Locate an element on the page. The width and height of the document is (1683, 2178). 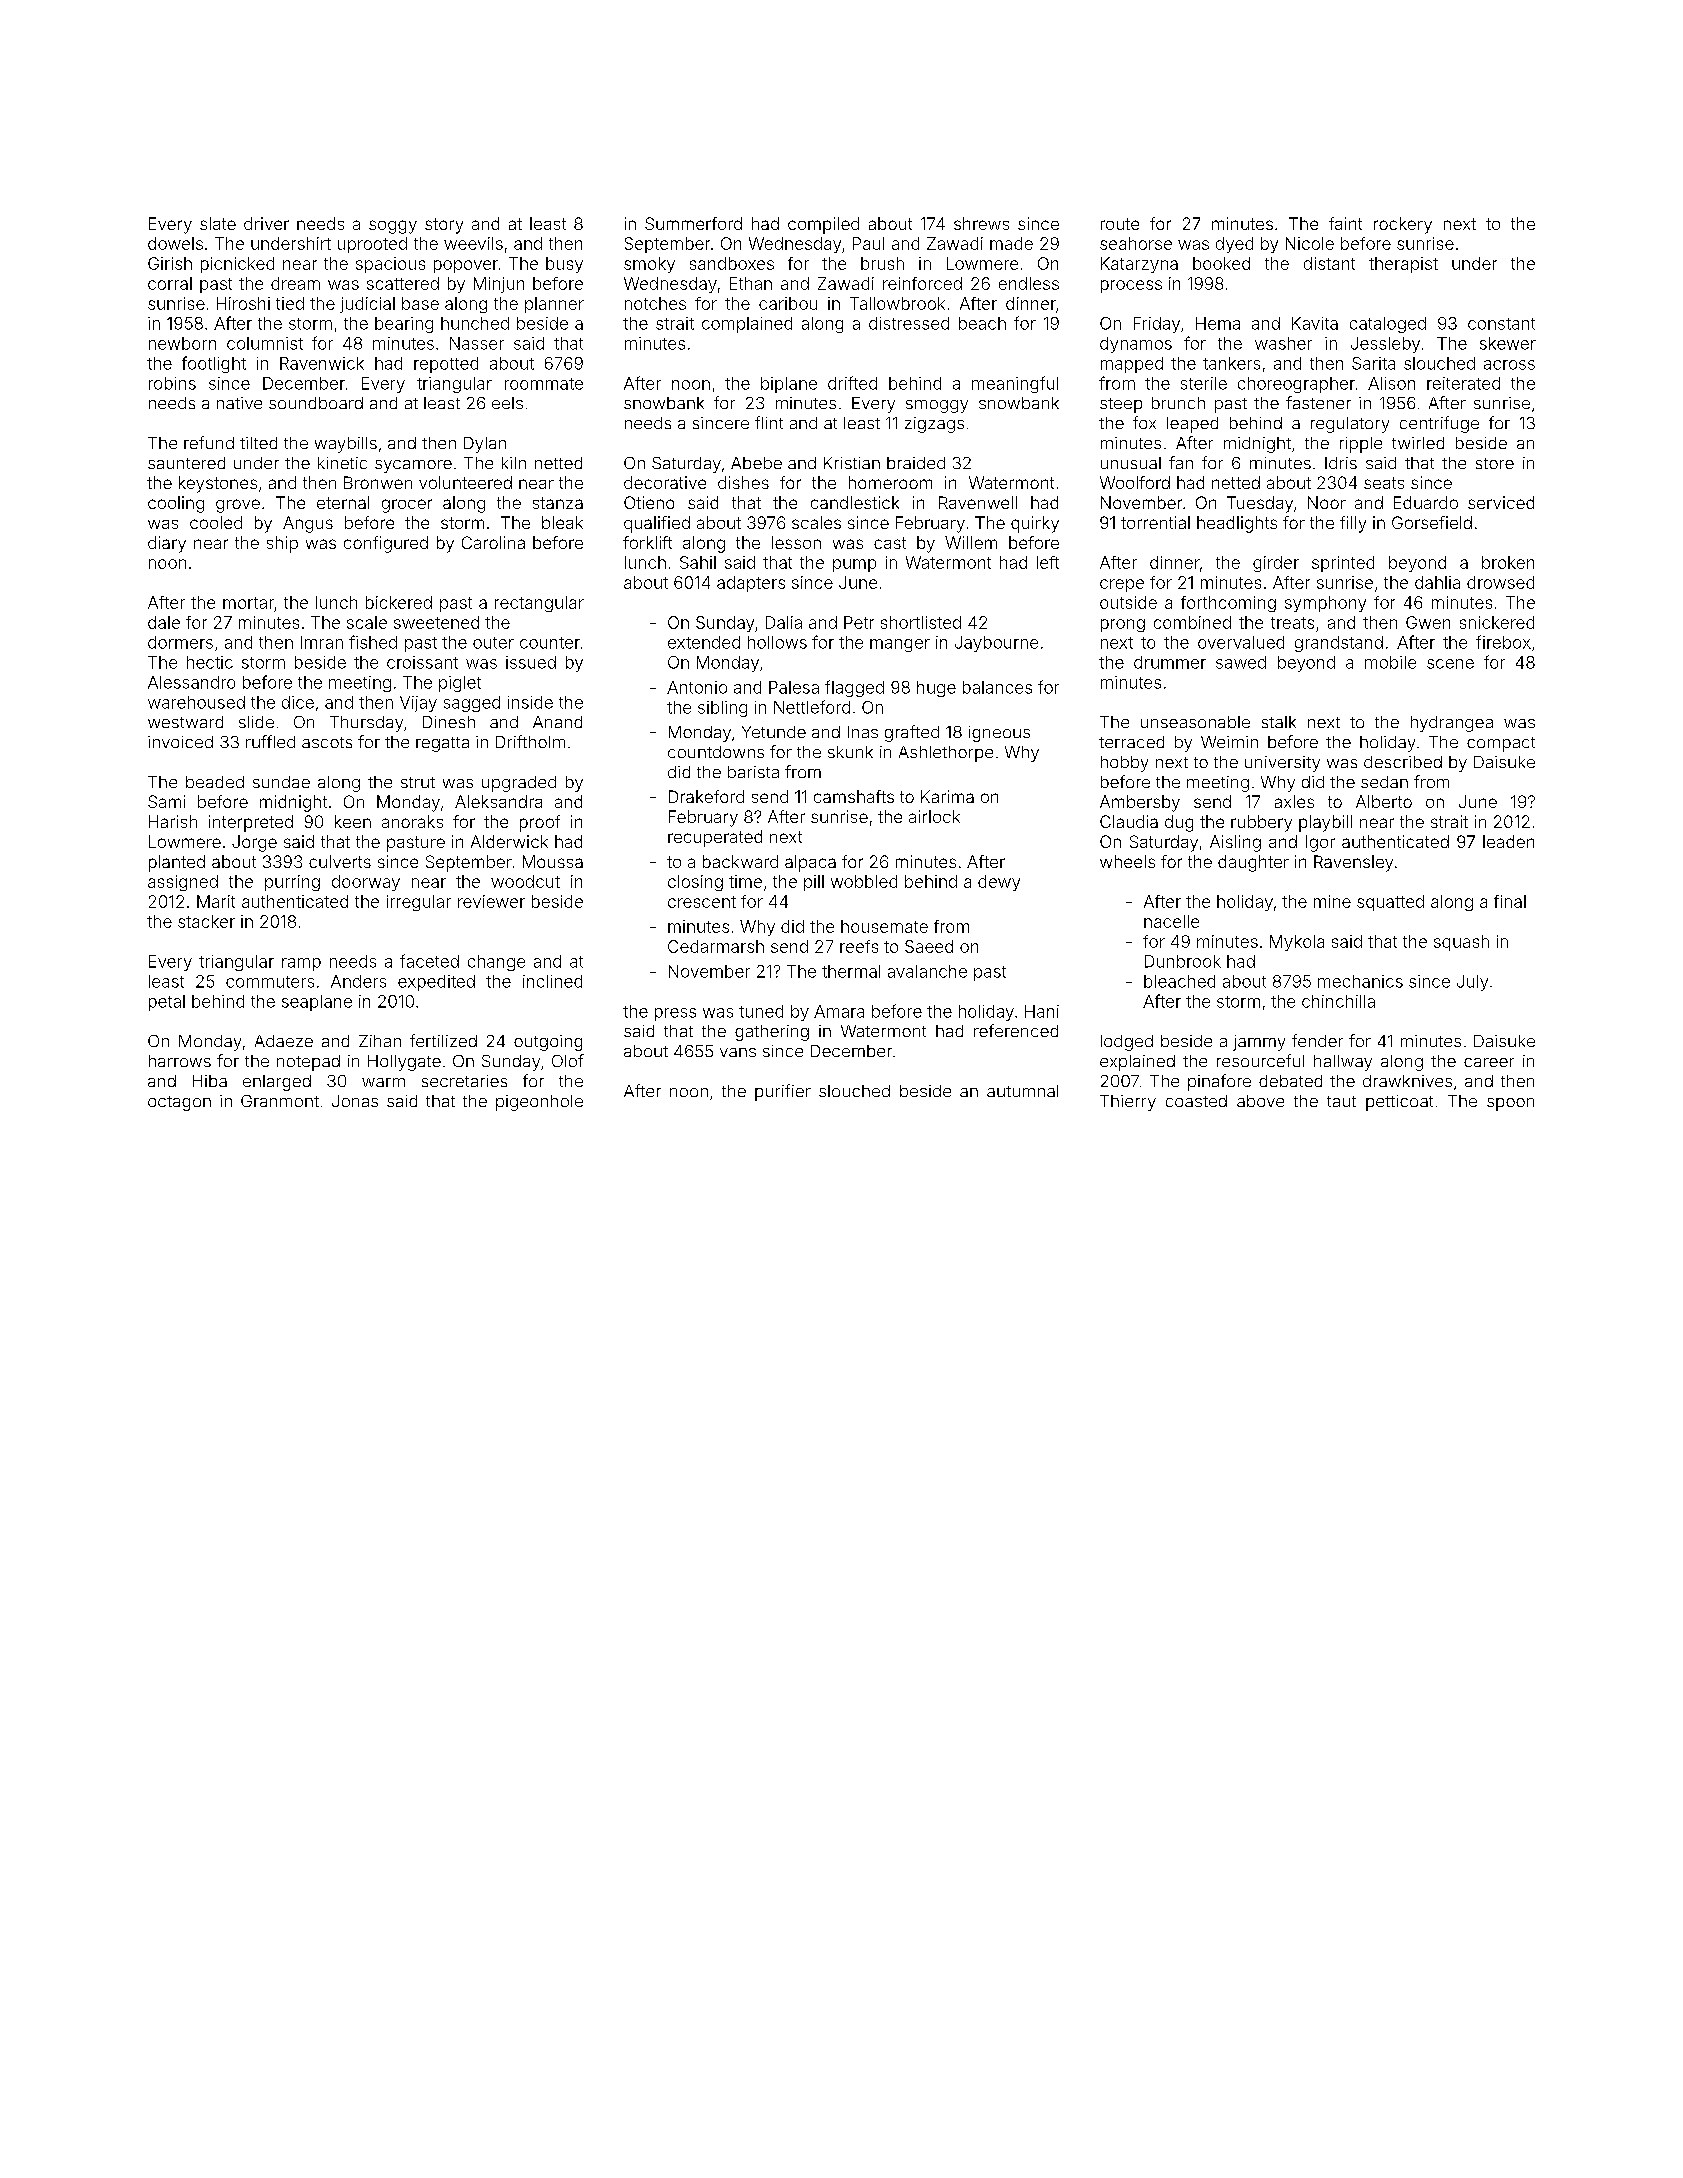
twirled is located at coordinates (1418, 443).
